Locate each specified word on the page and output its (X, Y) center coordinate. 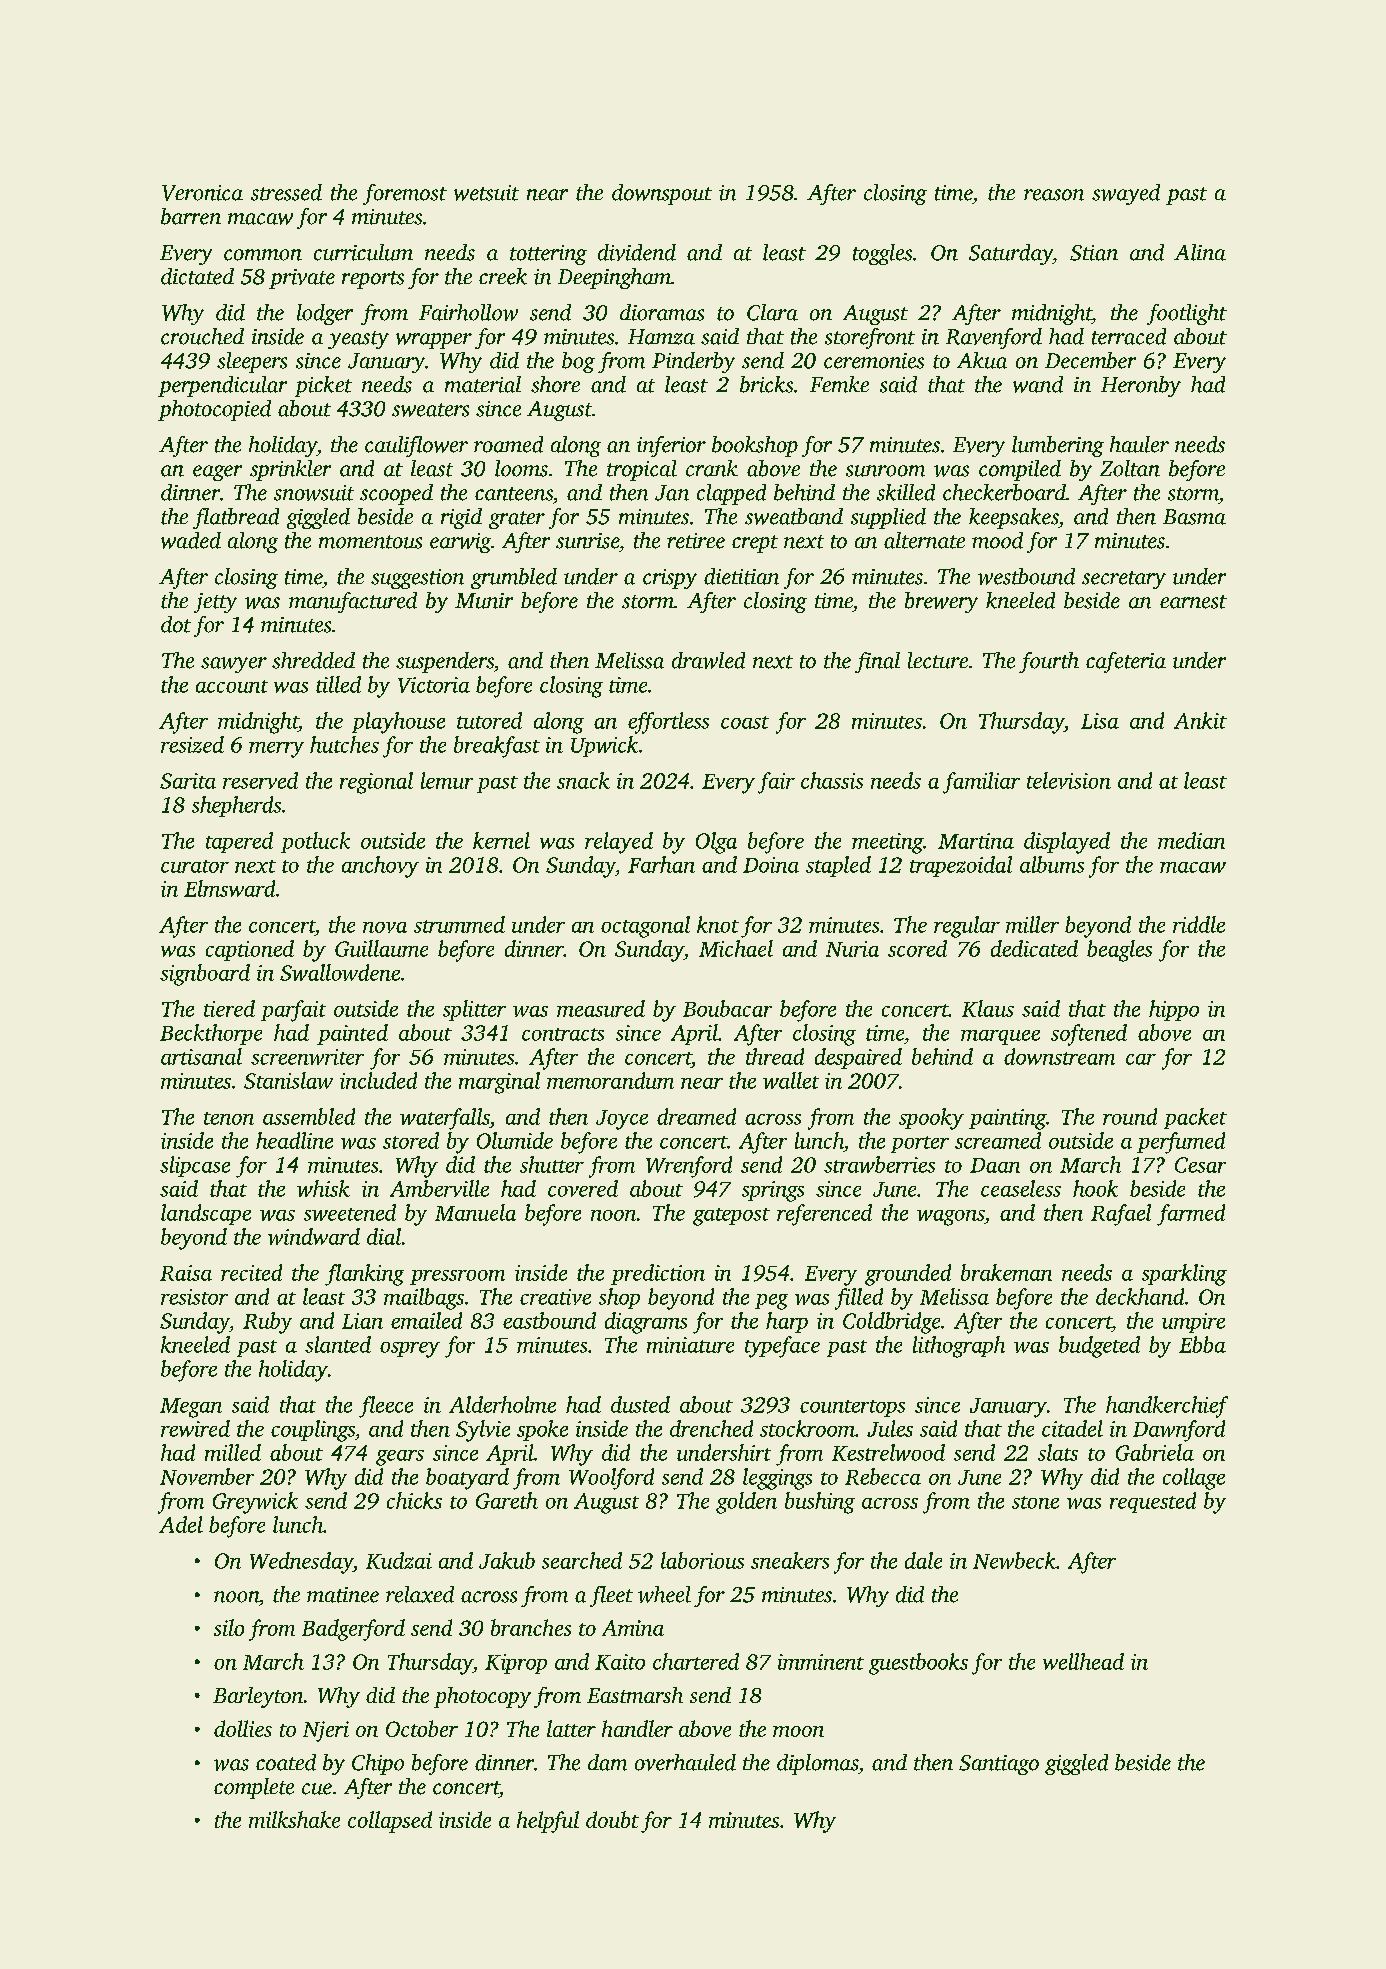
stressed (286, 192)
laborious (702, 1560)
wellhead (1083, 1661)
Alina (1200, 252)
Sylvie (483, 1431)
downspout (662, 194)
